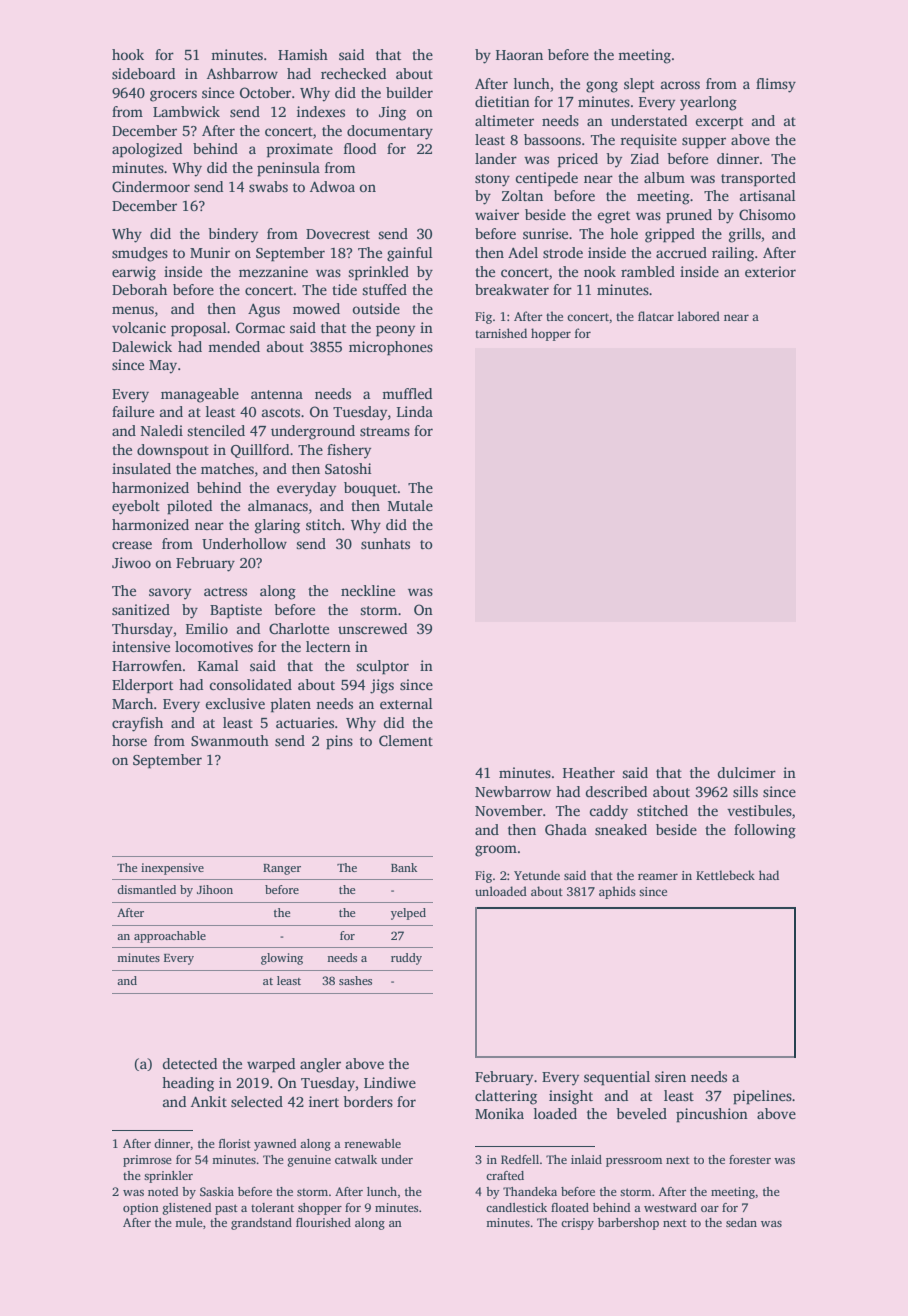 This page has width=908, height=1316. What do you see at coordinates (170, 594) in the page?
I see `savory` at bounding box center [170, 594].
